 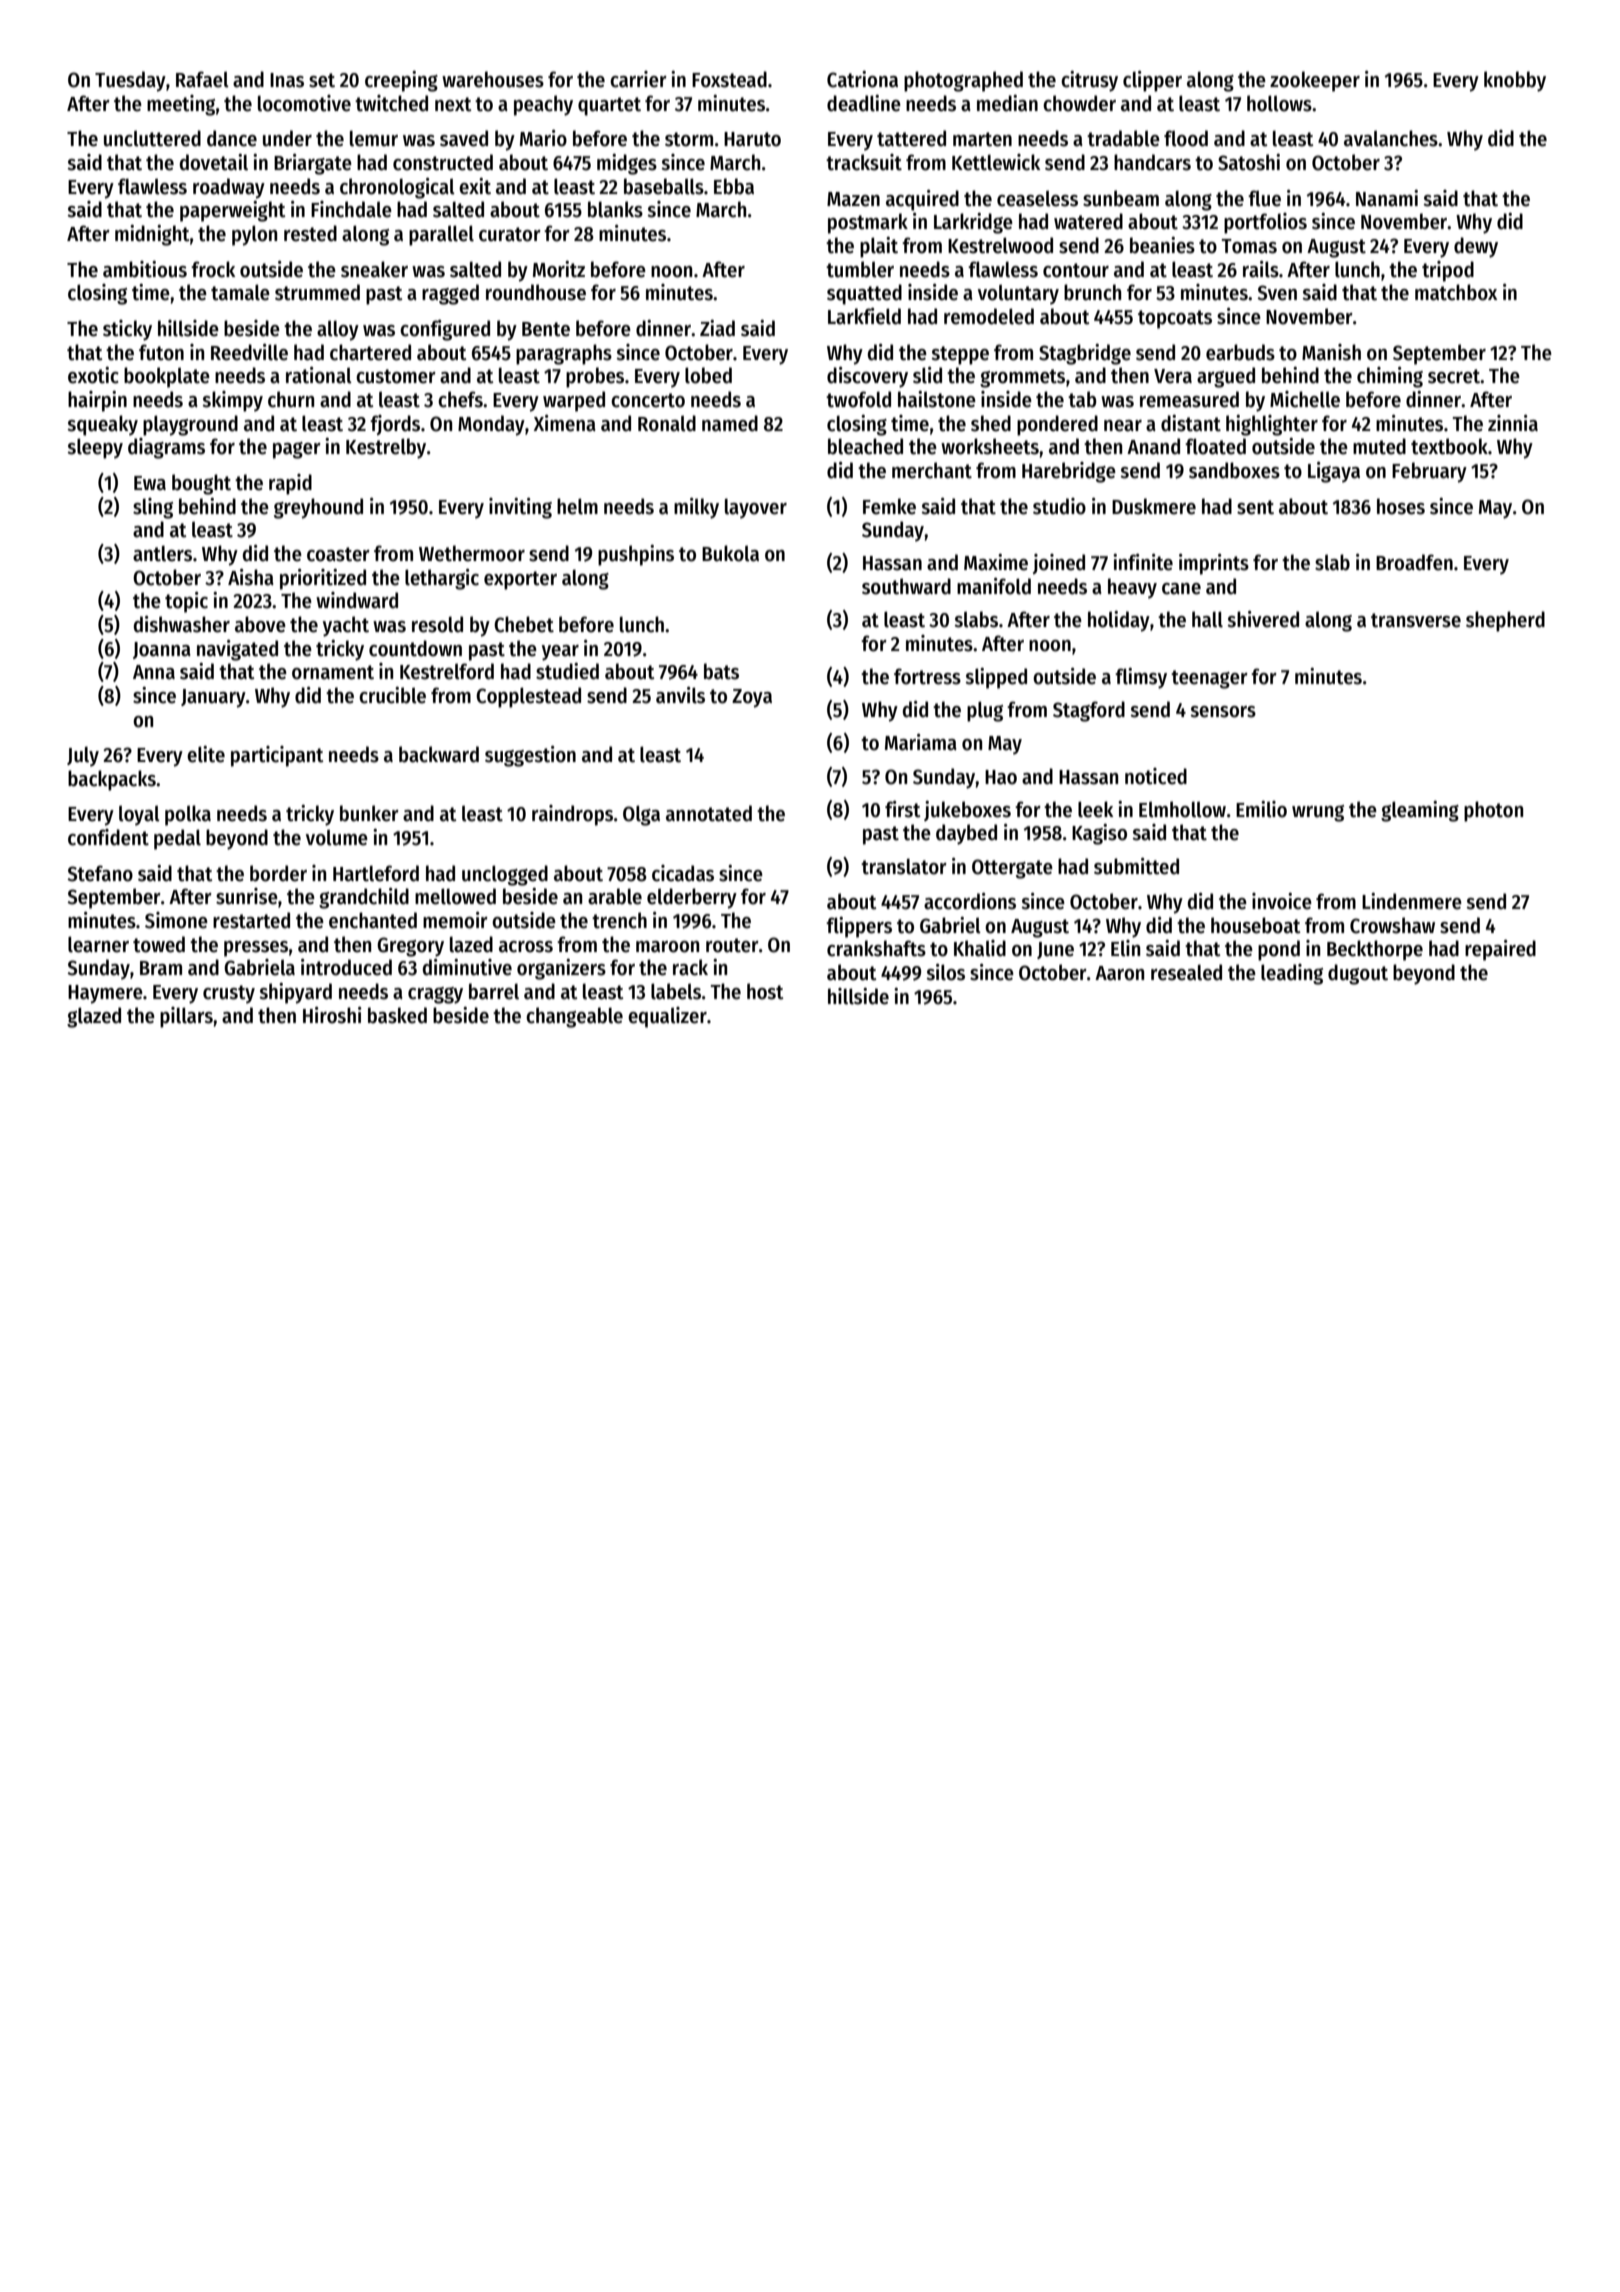 I want to click on warehouses, so click(x=493, y=79).
